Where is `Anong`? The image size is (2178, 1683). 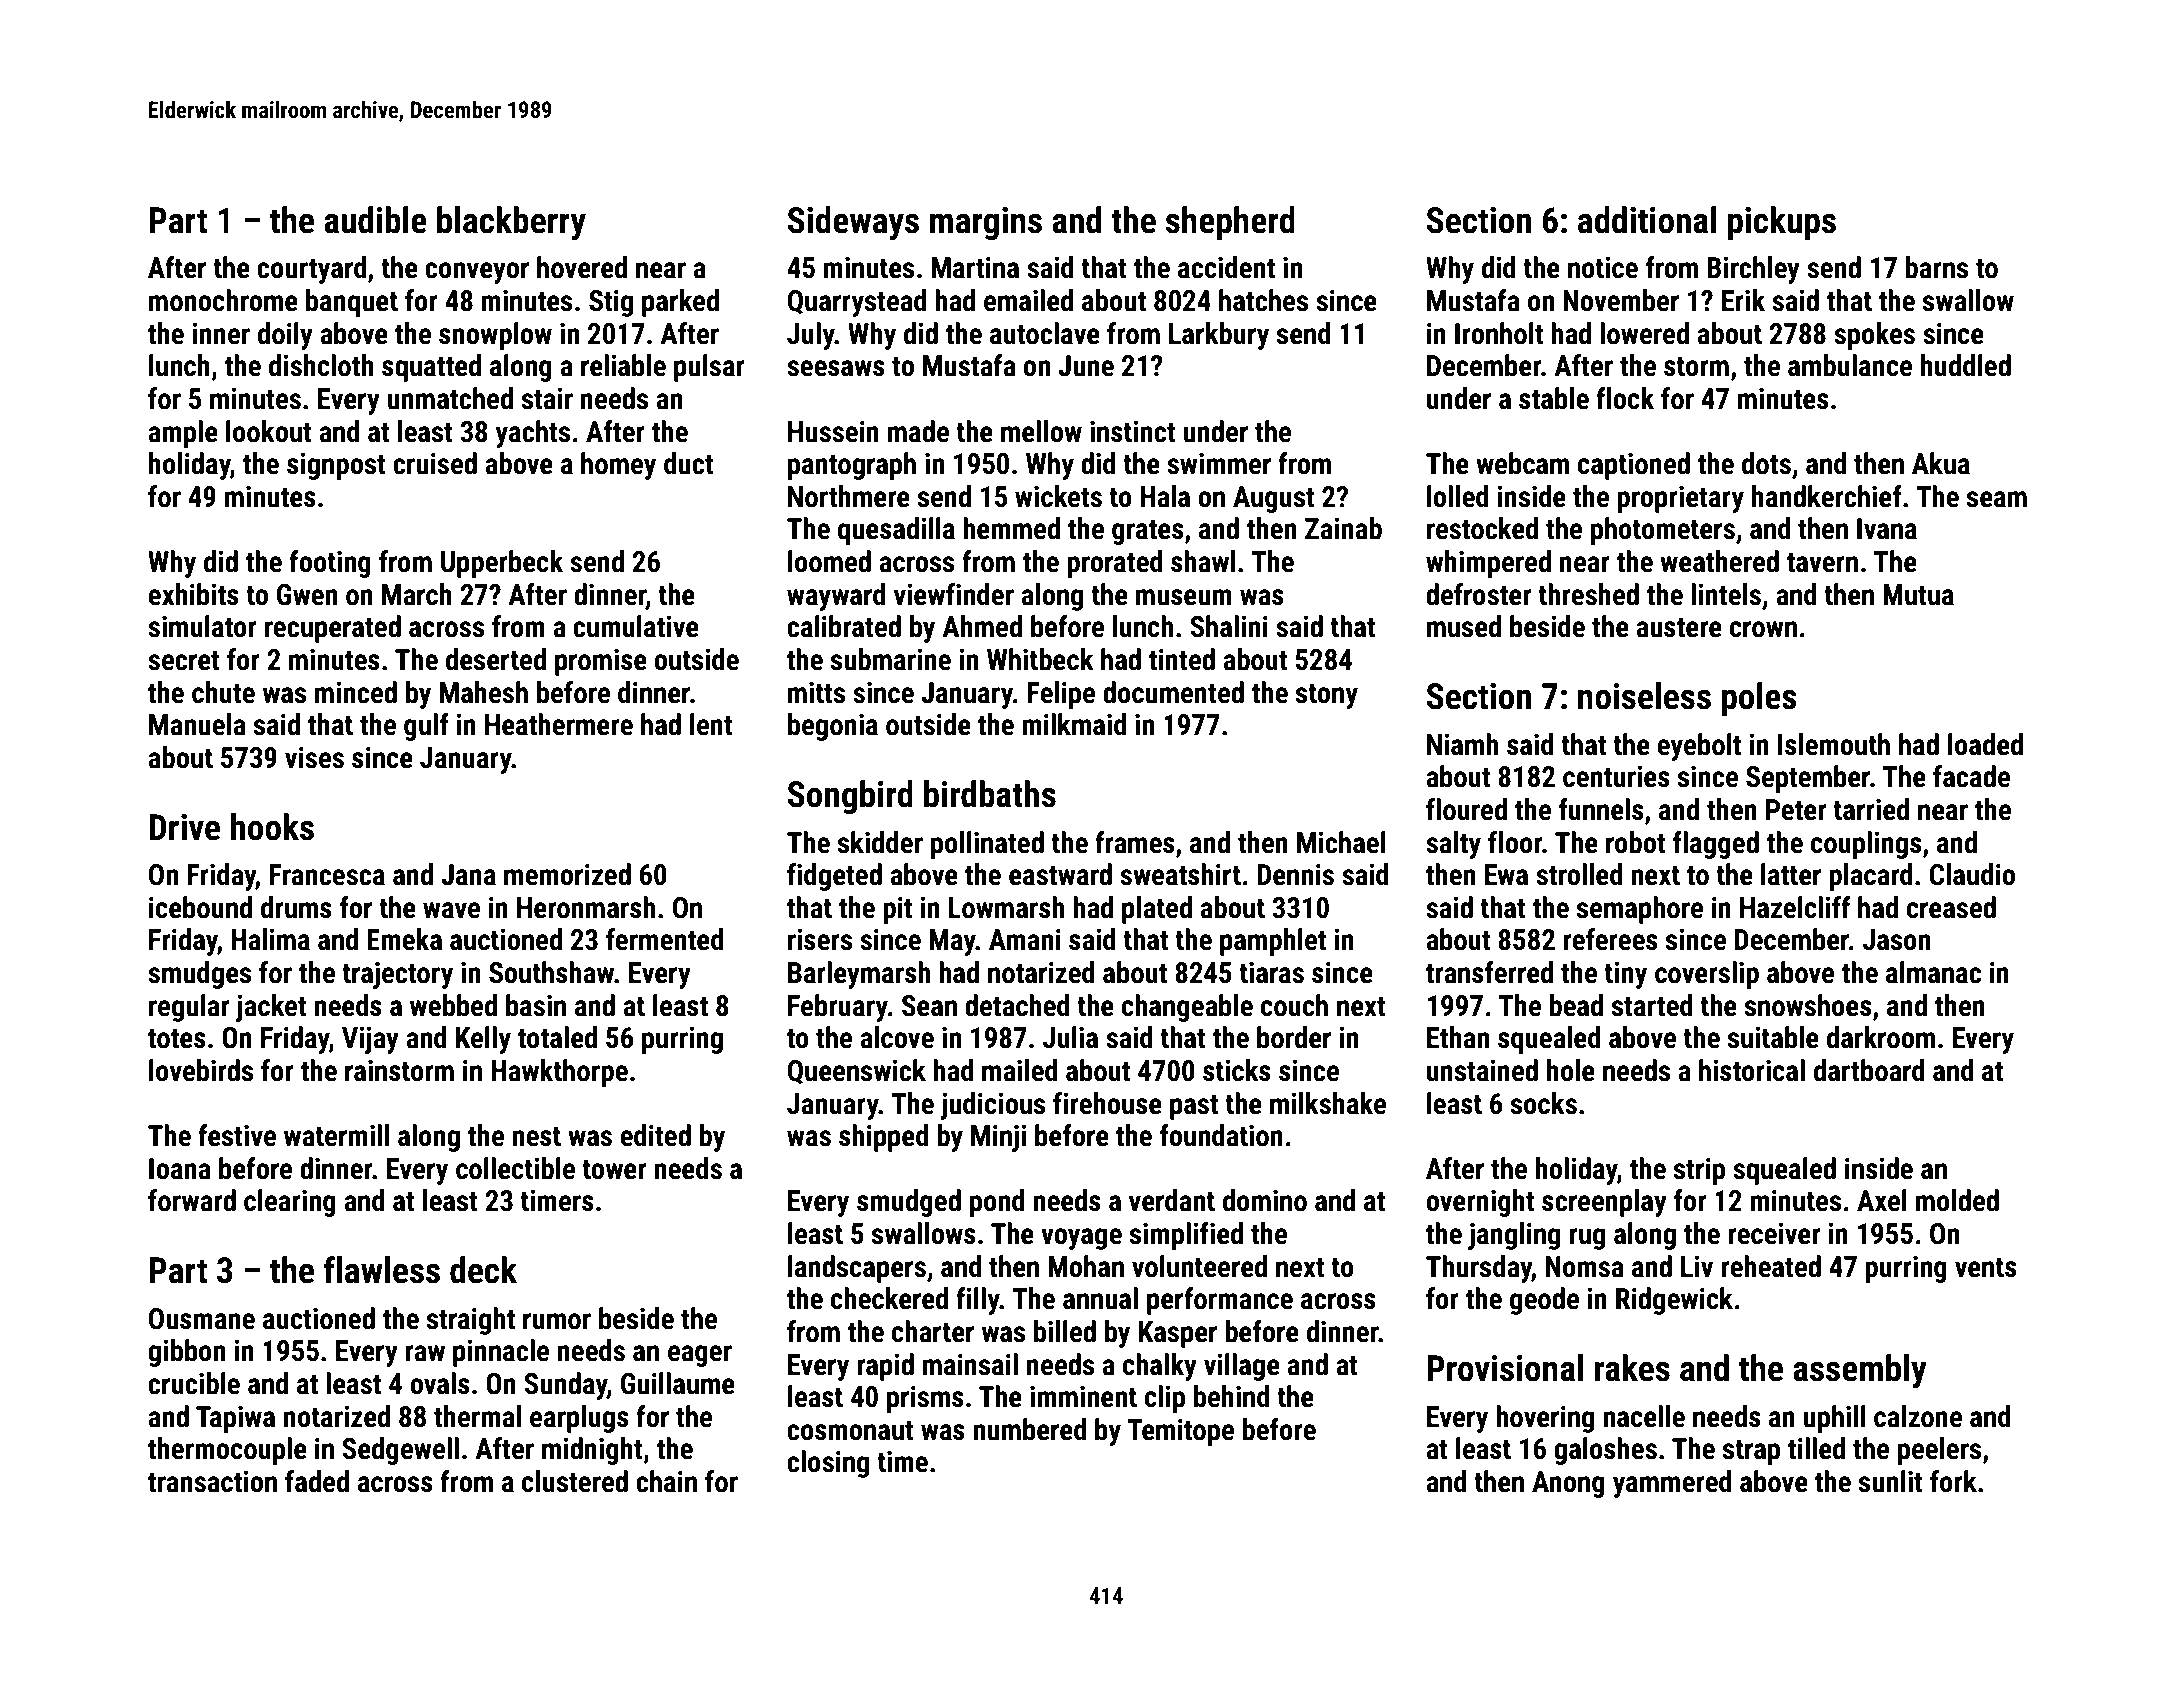 Anong is located at coordinates (1568, 1484).
